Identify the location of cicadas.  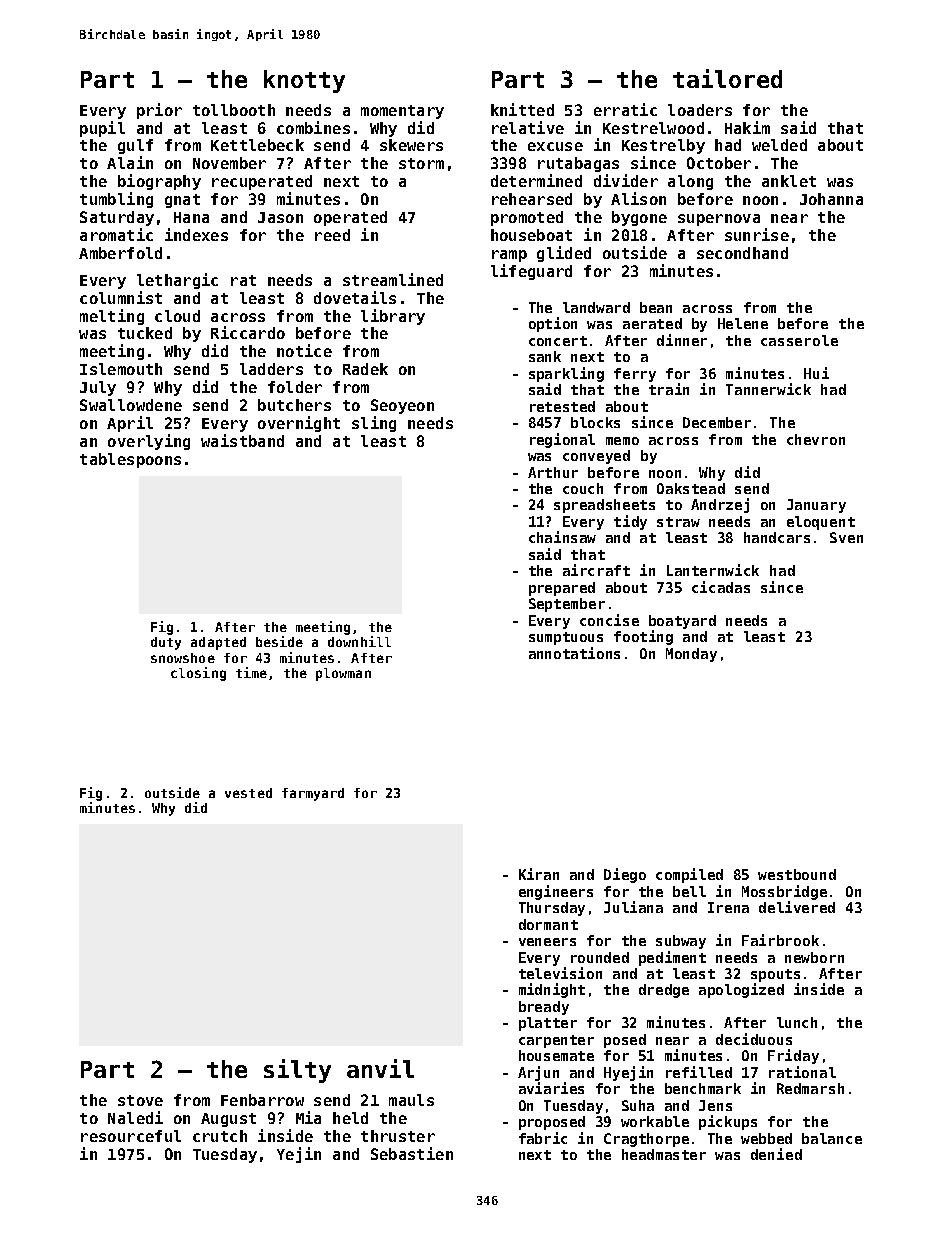
(721, 587).
